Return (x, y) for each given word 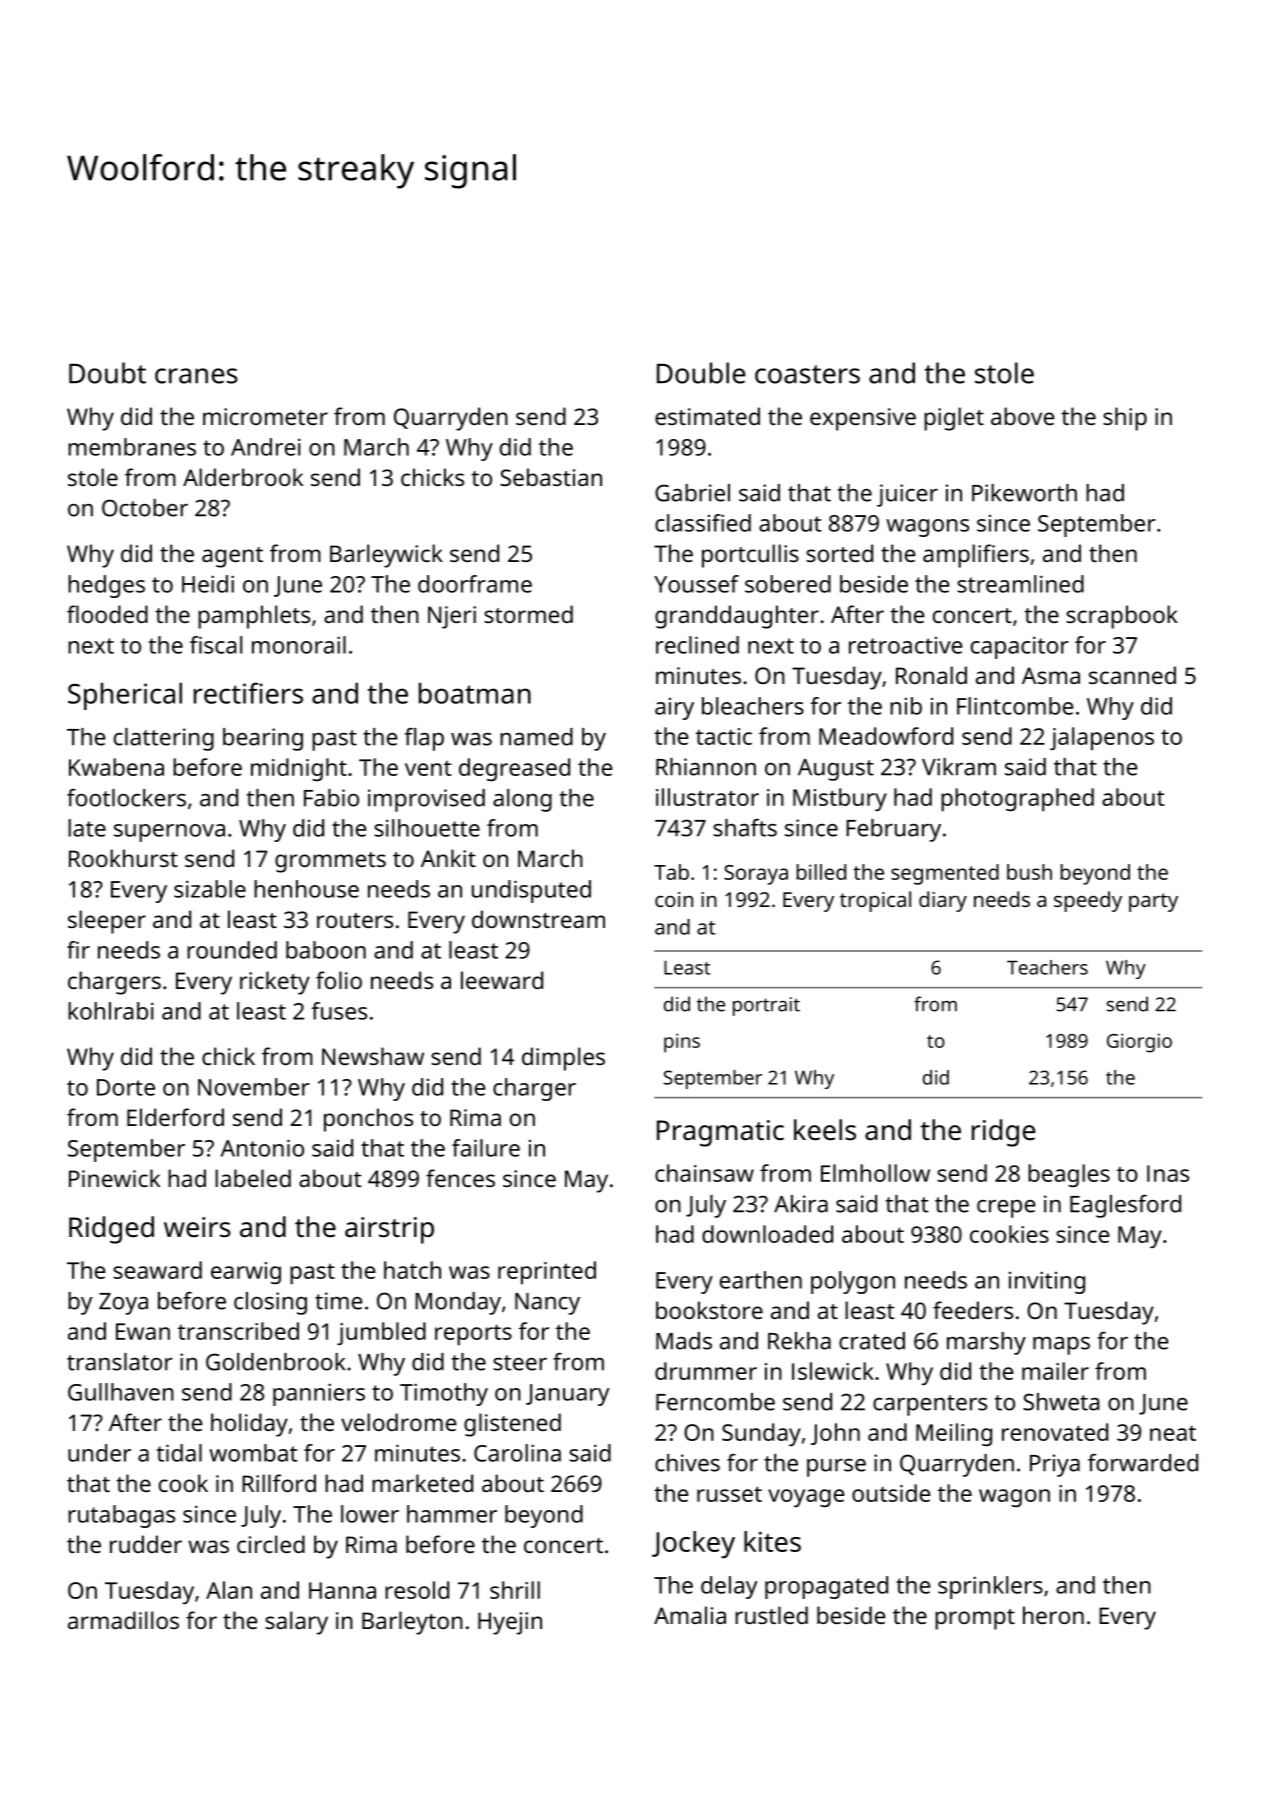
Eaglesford (1125, 1206)
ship (1125, 419)
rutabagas (121, 1516)
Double (701, 373)
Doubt (107, 373)
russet (729, 1494)
